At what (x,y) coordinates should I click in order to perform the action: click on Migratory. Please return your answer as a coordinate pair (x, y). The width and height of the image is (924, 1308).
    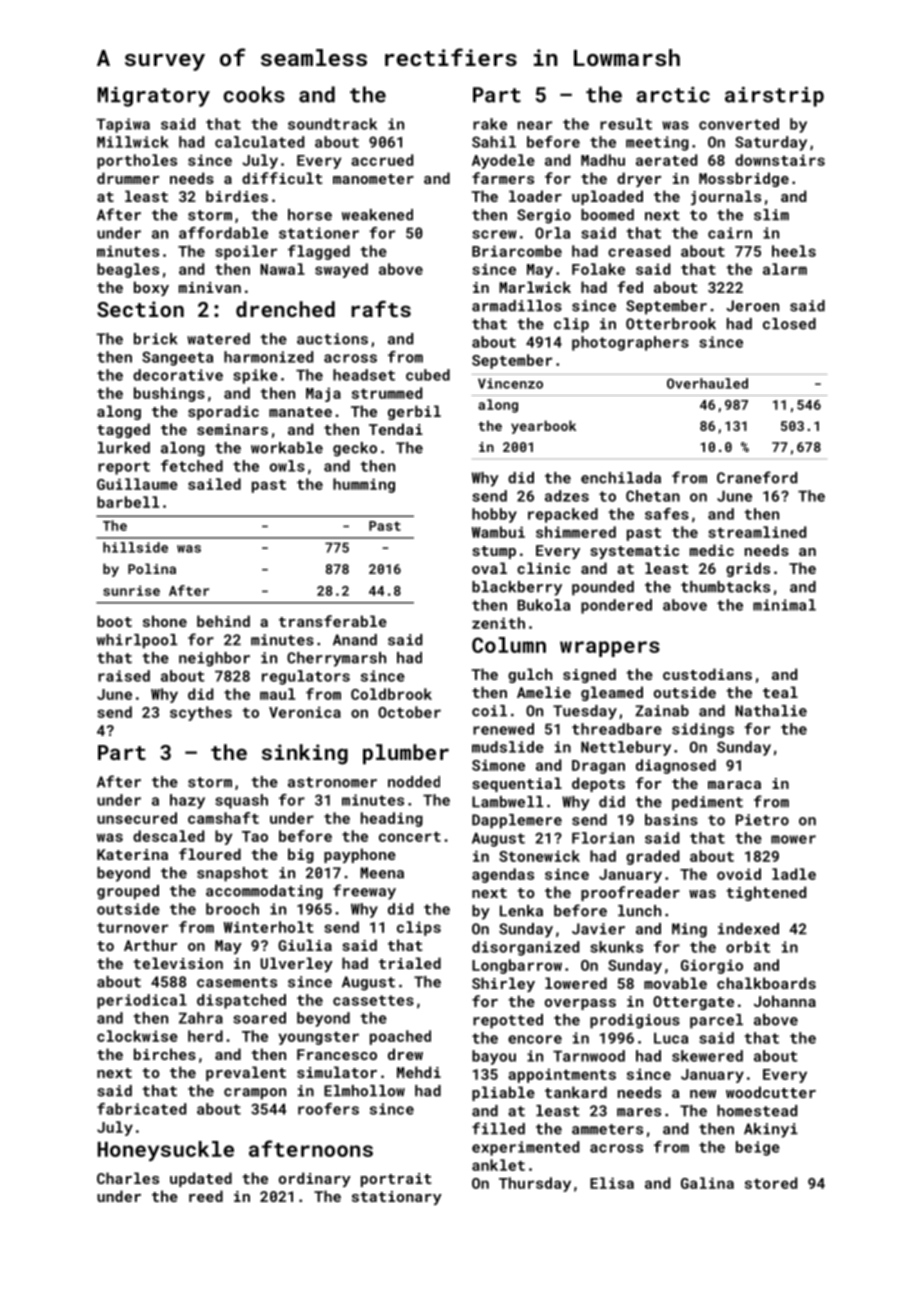
    Looking at the image, I should click on (154, 97).
